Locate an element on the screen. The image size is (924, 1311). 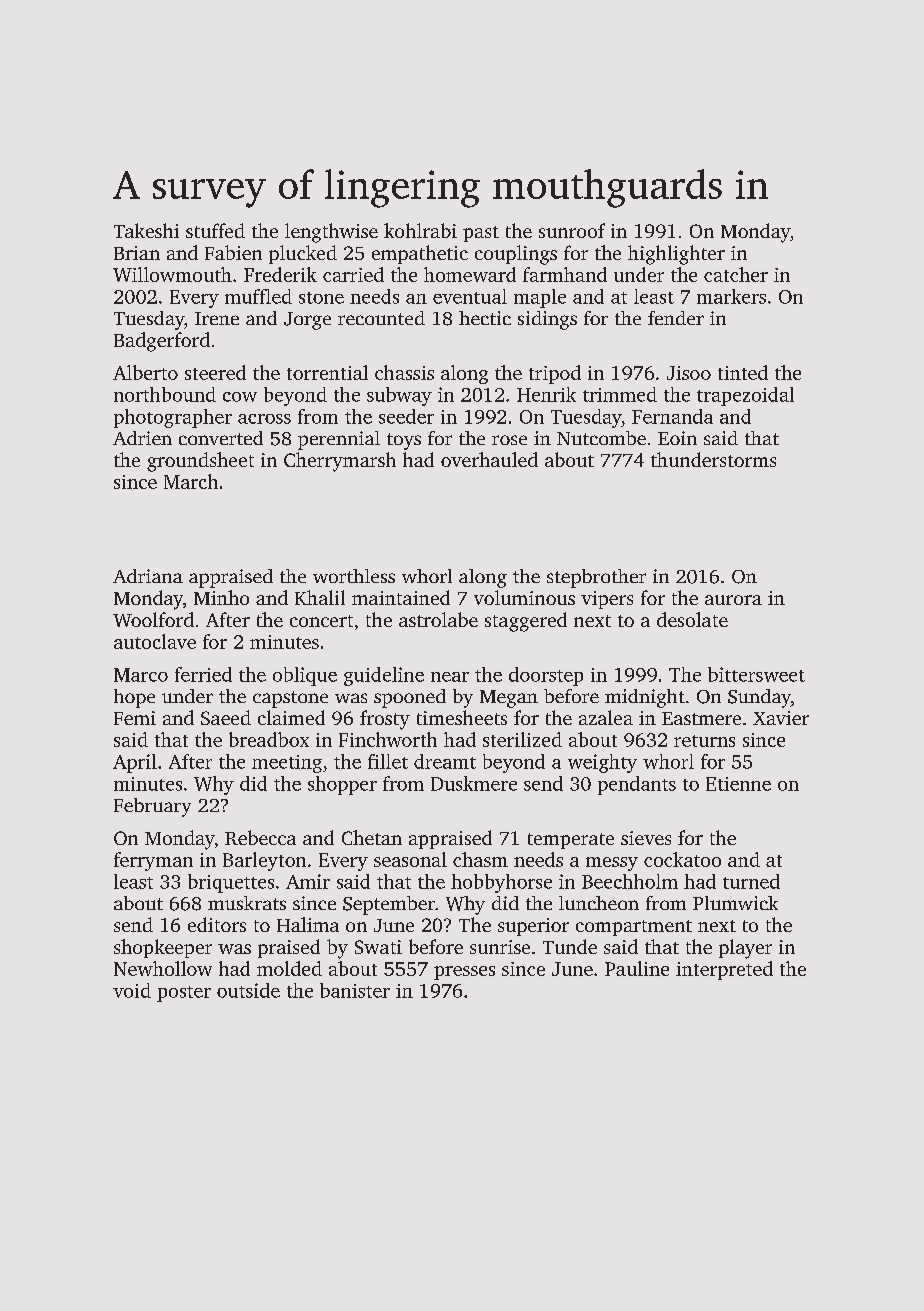
Willowmouth is located at coordinates (172, 274).
